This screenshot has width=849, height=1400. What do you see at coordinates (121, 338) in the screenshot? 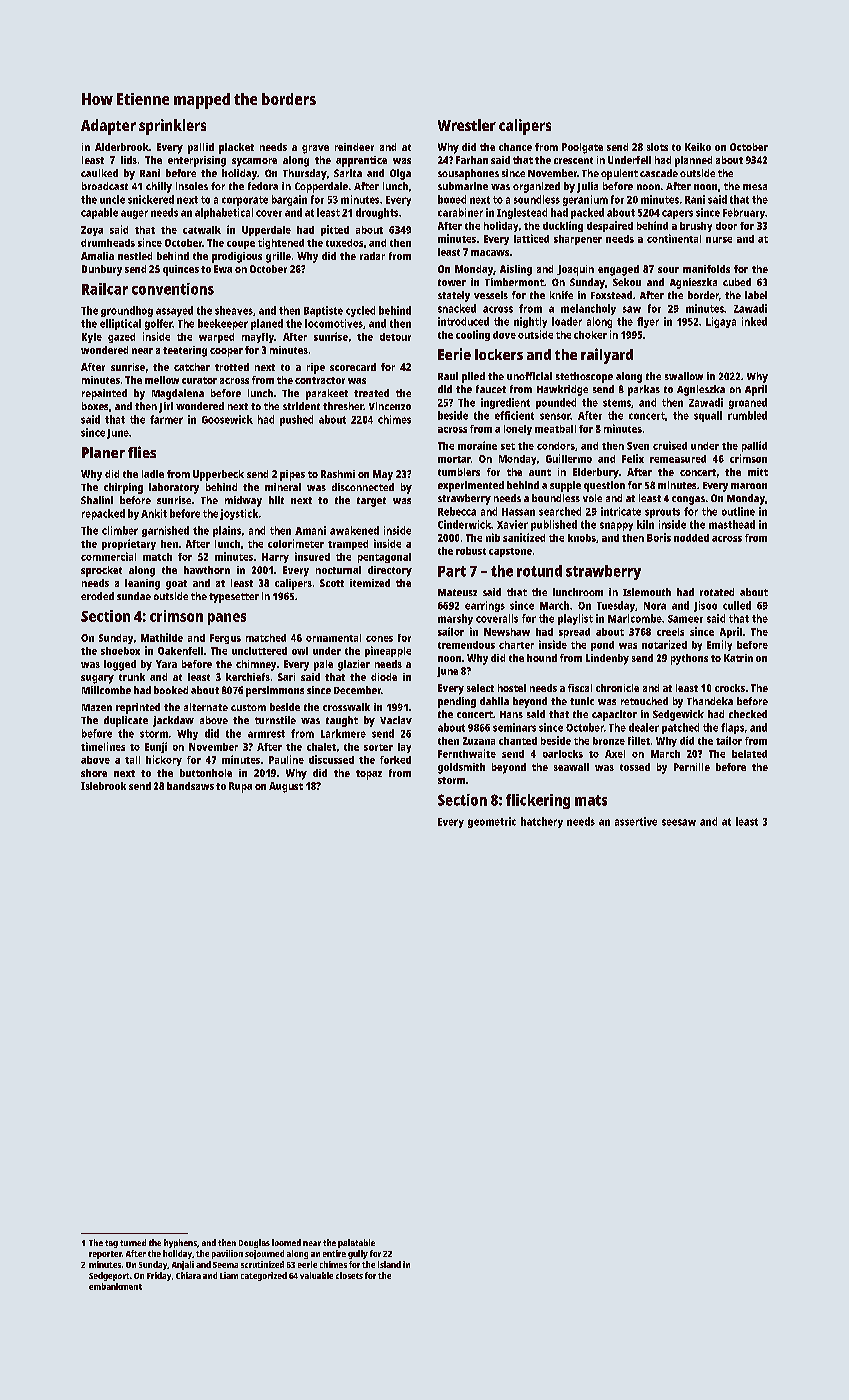
I see `gazed` at bounding box center [121, 338].
